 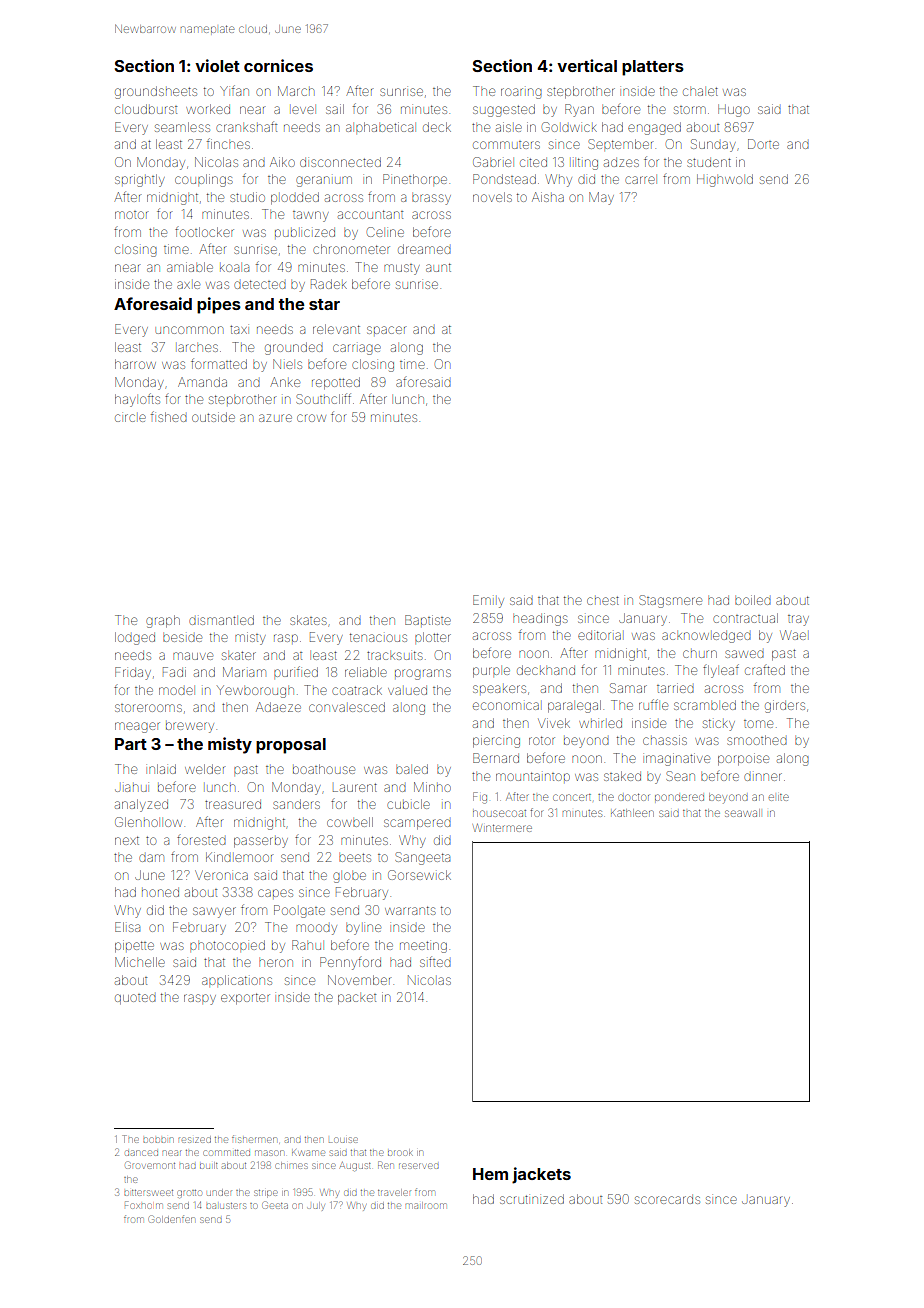 I want to click on repotted, so click(x=336, y=383).
